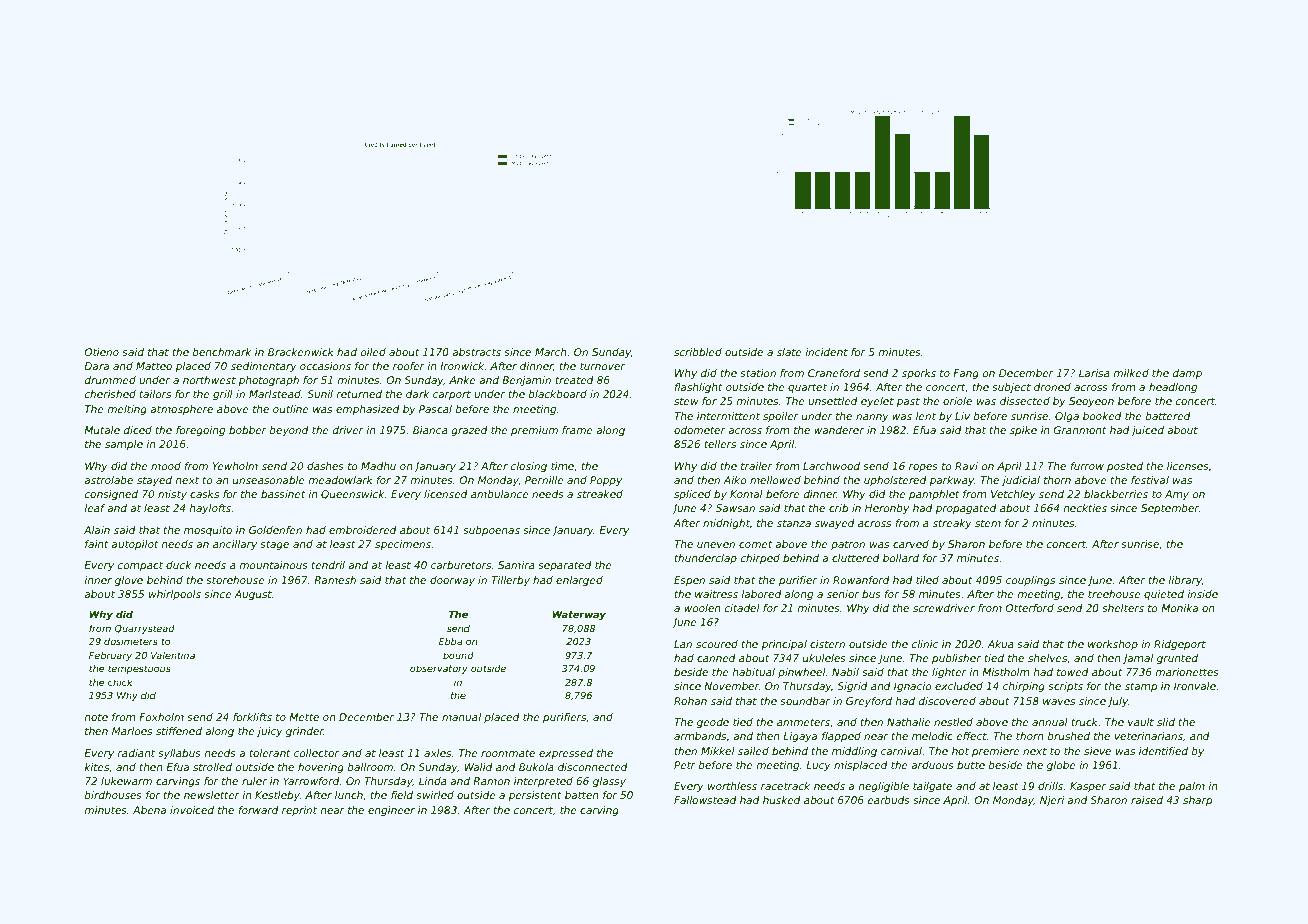 The image size is (1308, 924). Describe the element at coordinates (1168, 416) in the screenshot. I see `battered` at that location.
